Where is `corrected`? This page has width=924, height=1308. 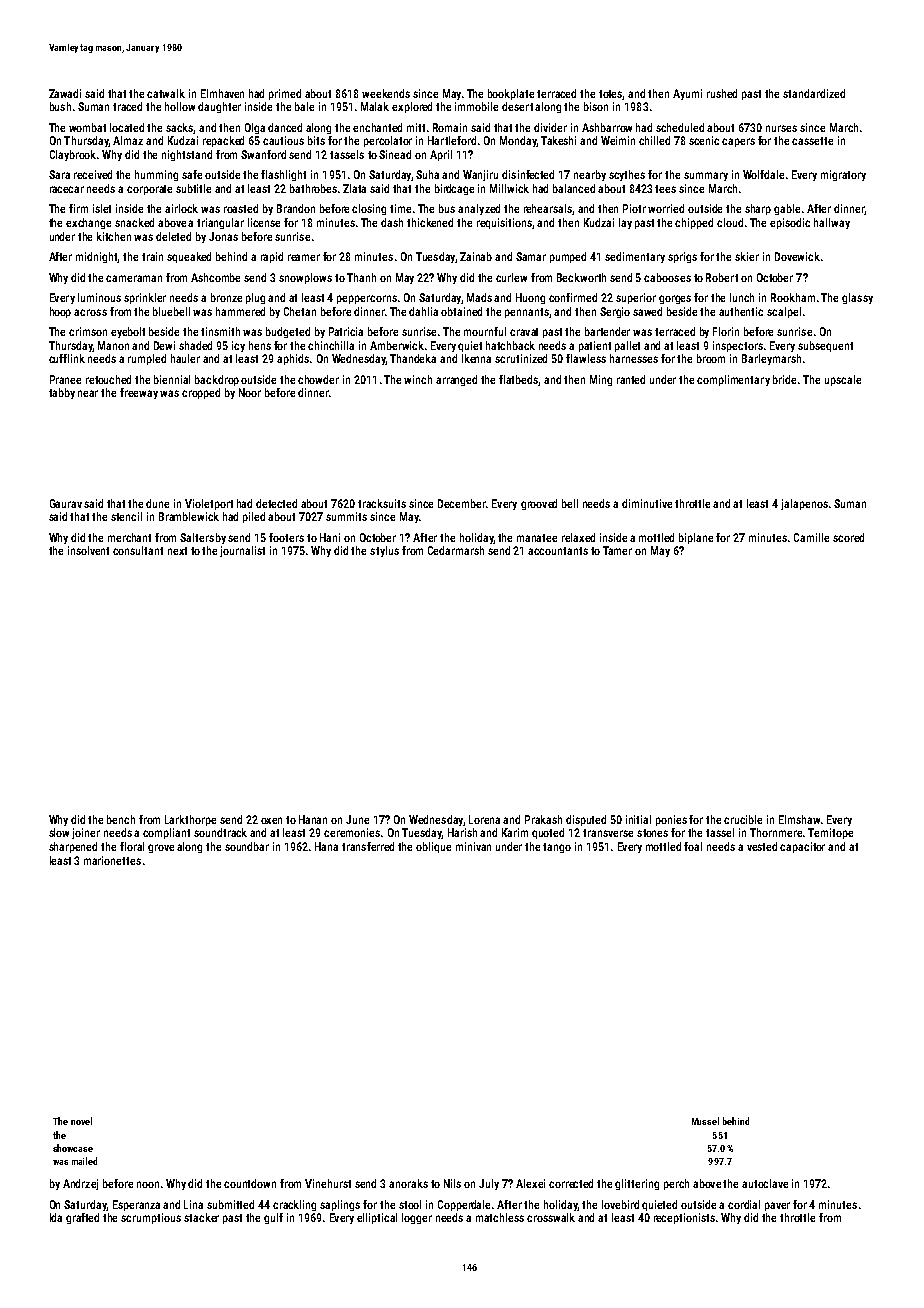
corrected is located at coordinates (571, 1183).
